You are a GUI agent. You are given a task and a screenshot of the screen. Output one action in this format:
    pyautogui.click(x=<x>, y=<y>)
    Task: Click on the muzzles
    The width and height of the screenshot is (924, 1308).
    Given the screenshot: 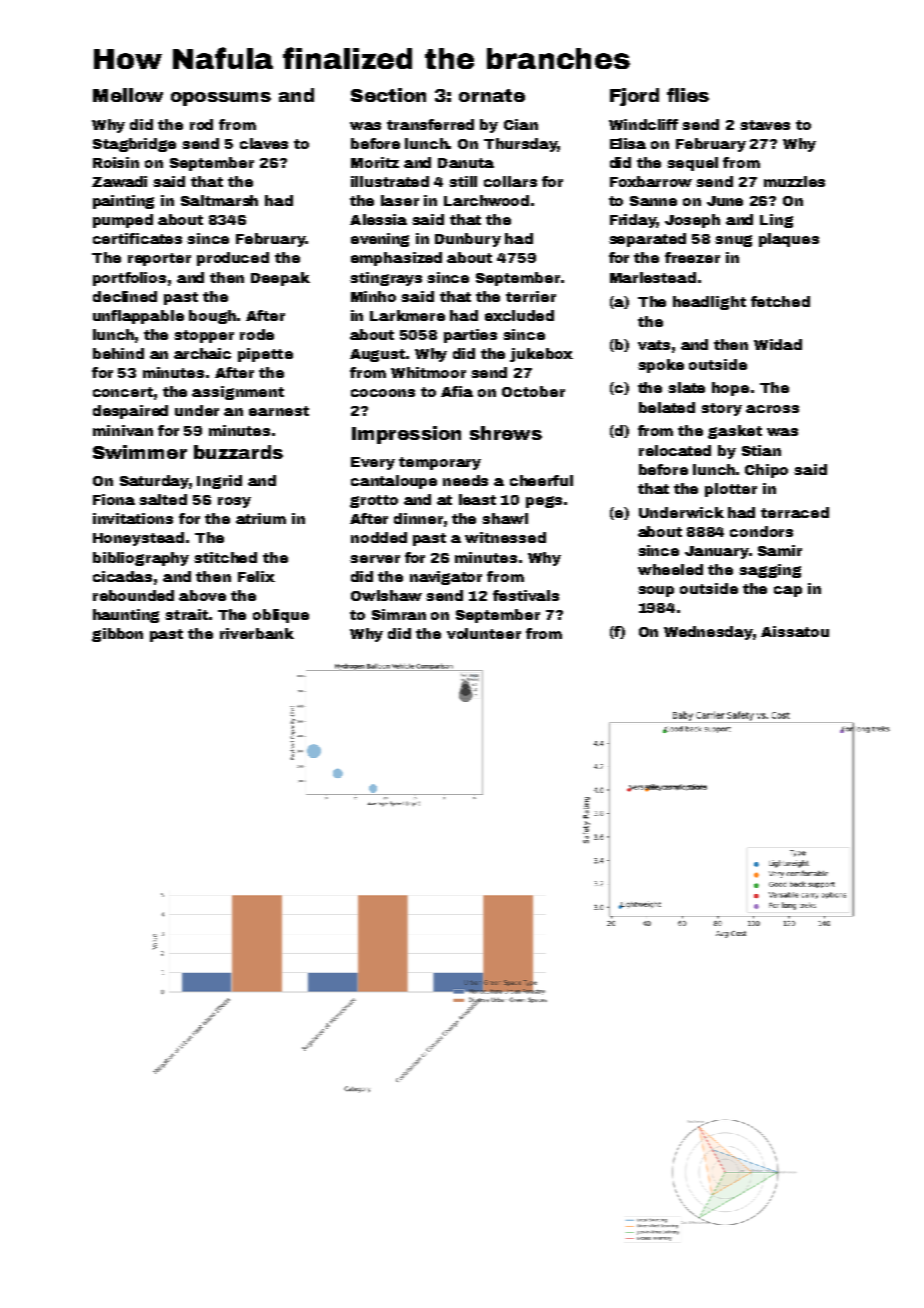 What is the action you would take?
    pyautogui.click(x=794, y=181)
